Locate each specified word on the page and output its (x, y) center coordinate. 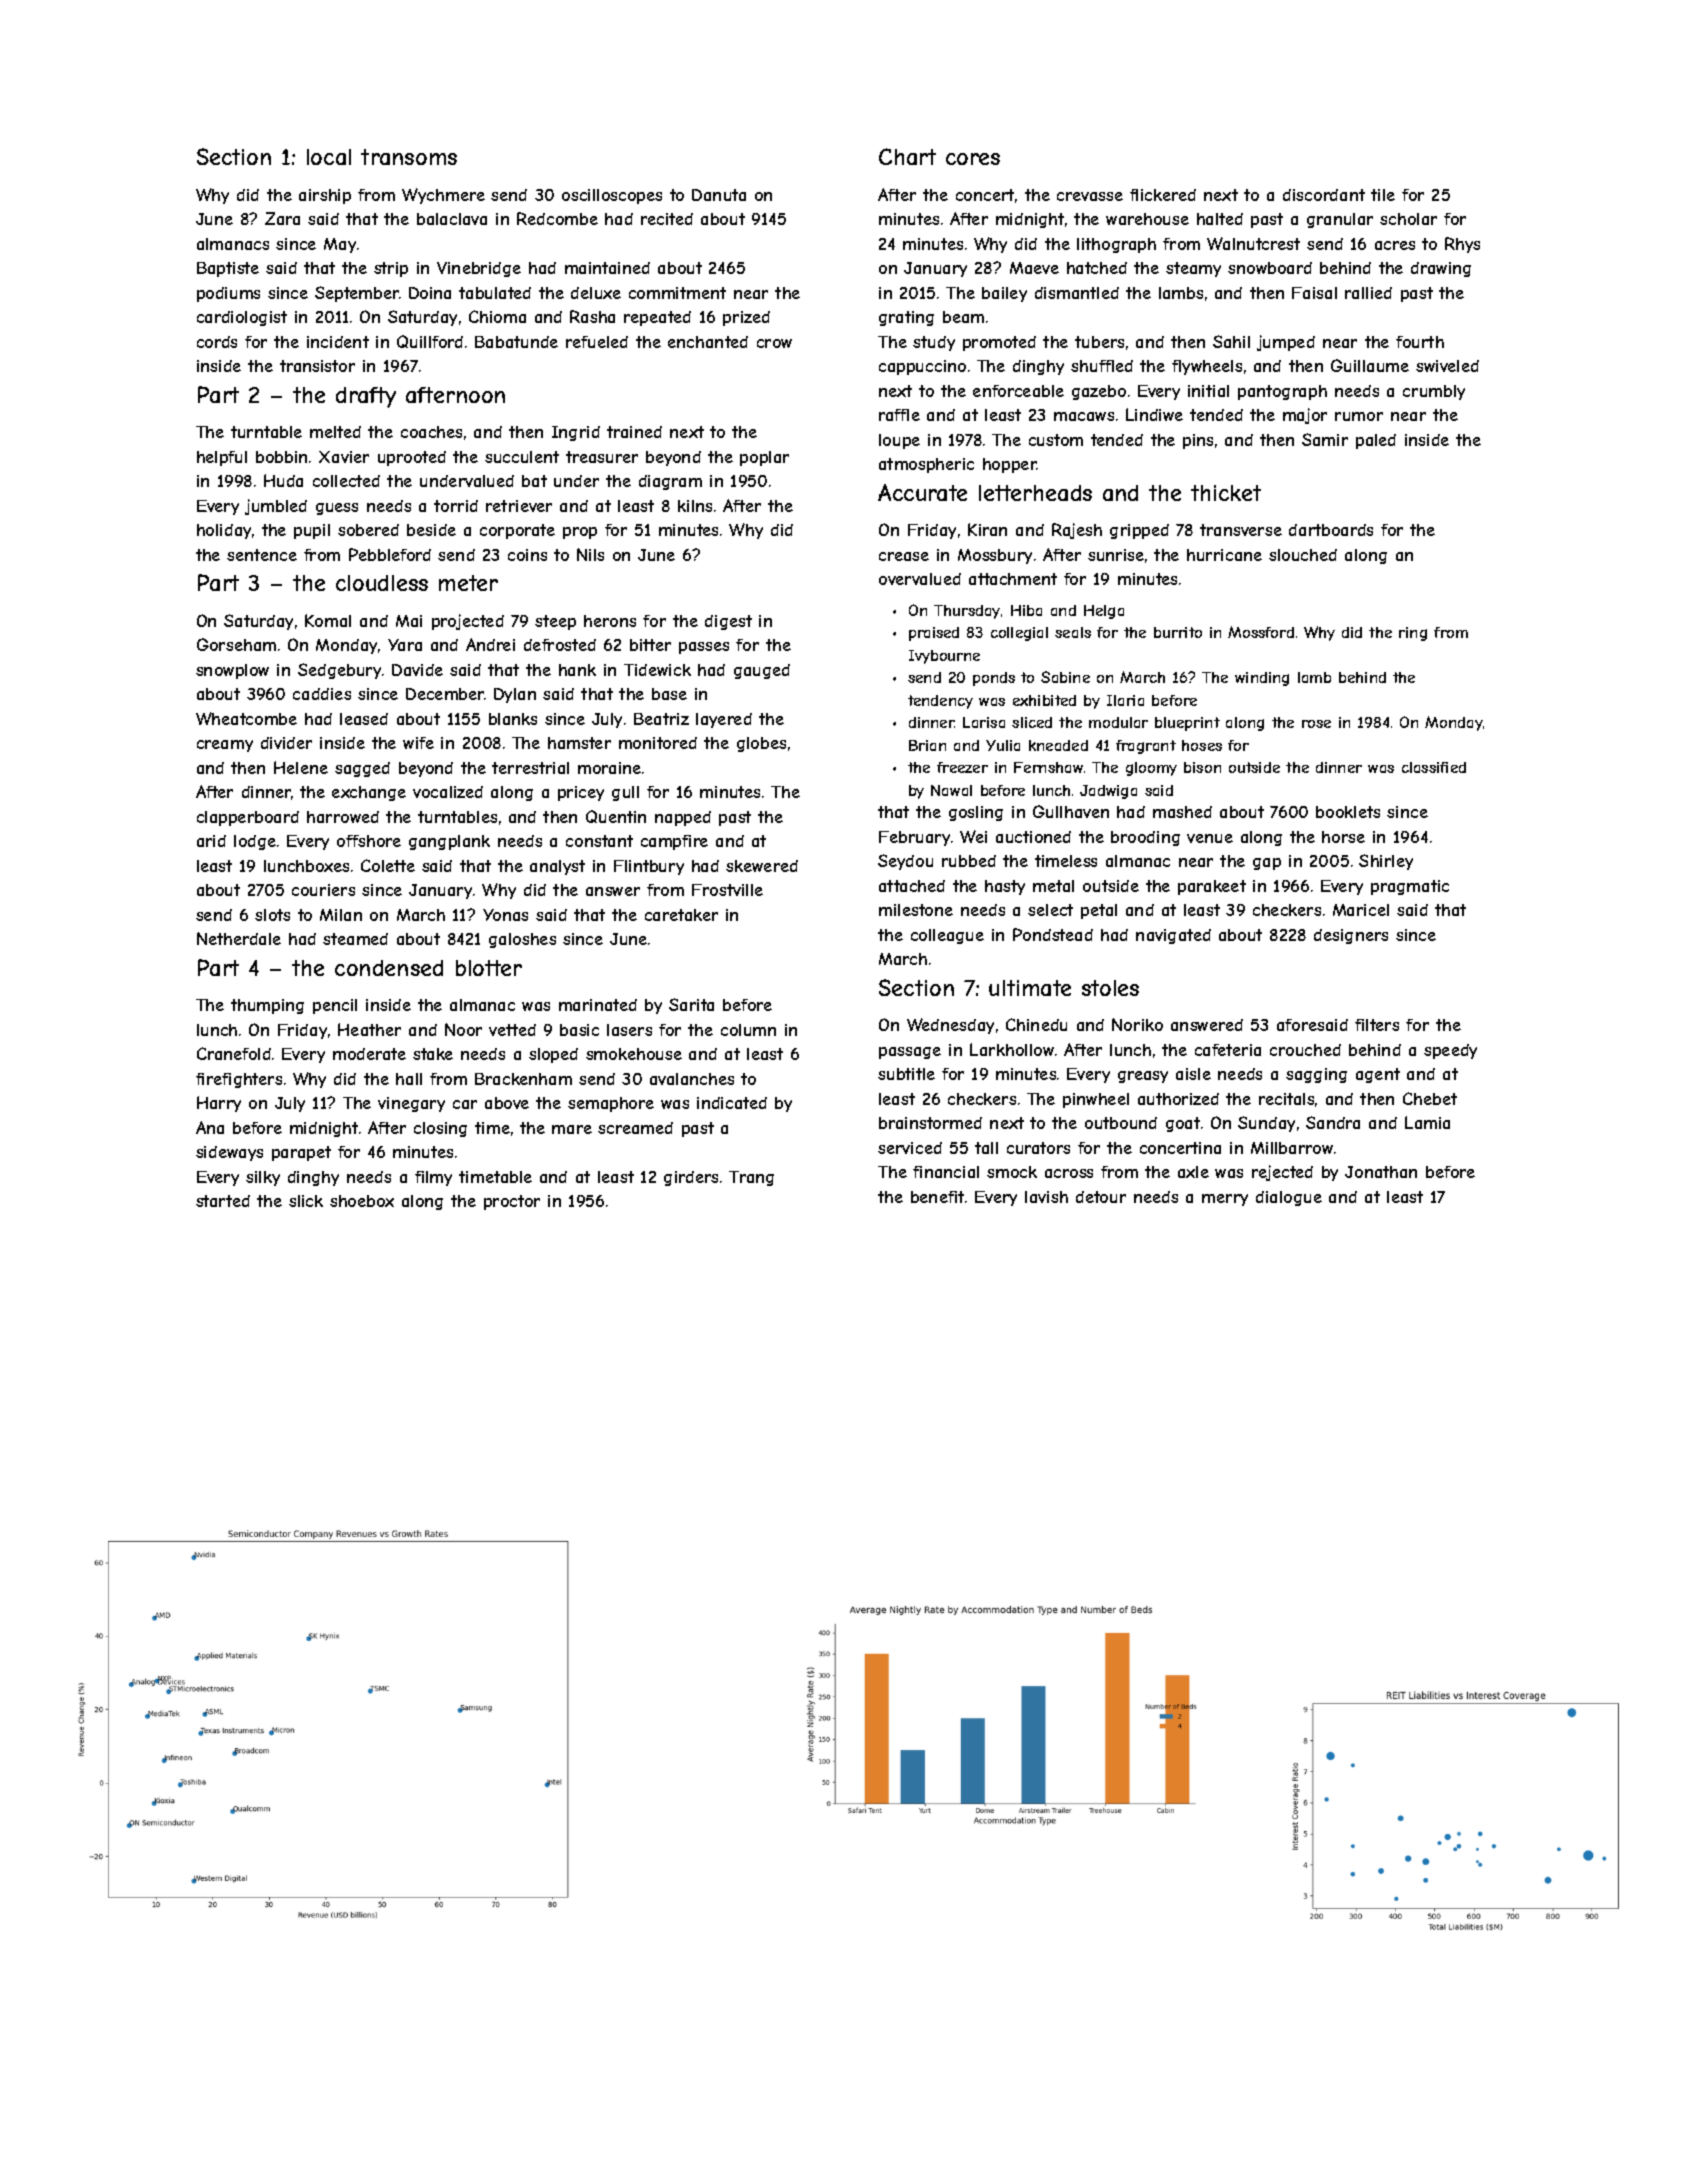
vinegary (411, 1104)
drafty (366, 397)
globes (761, 744)
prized (746, 318)
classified (1434, 767)
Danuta (719, 195)
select (1050, 910)
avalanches (692, 1079)
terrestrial (530, 768)
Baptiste (228, 269)
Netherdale (239, 938)
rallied (1368, 293)
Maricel (1361, 910)
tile (1383, 195)
